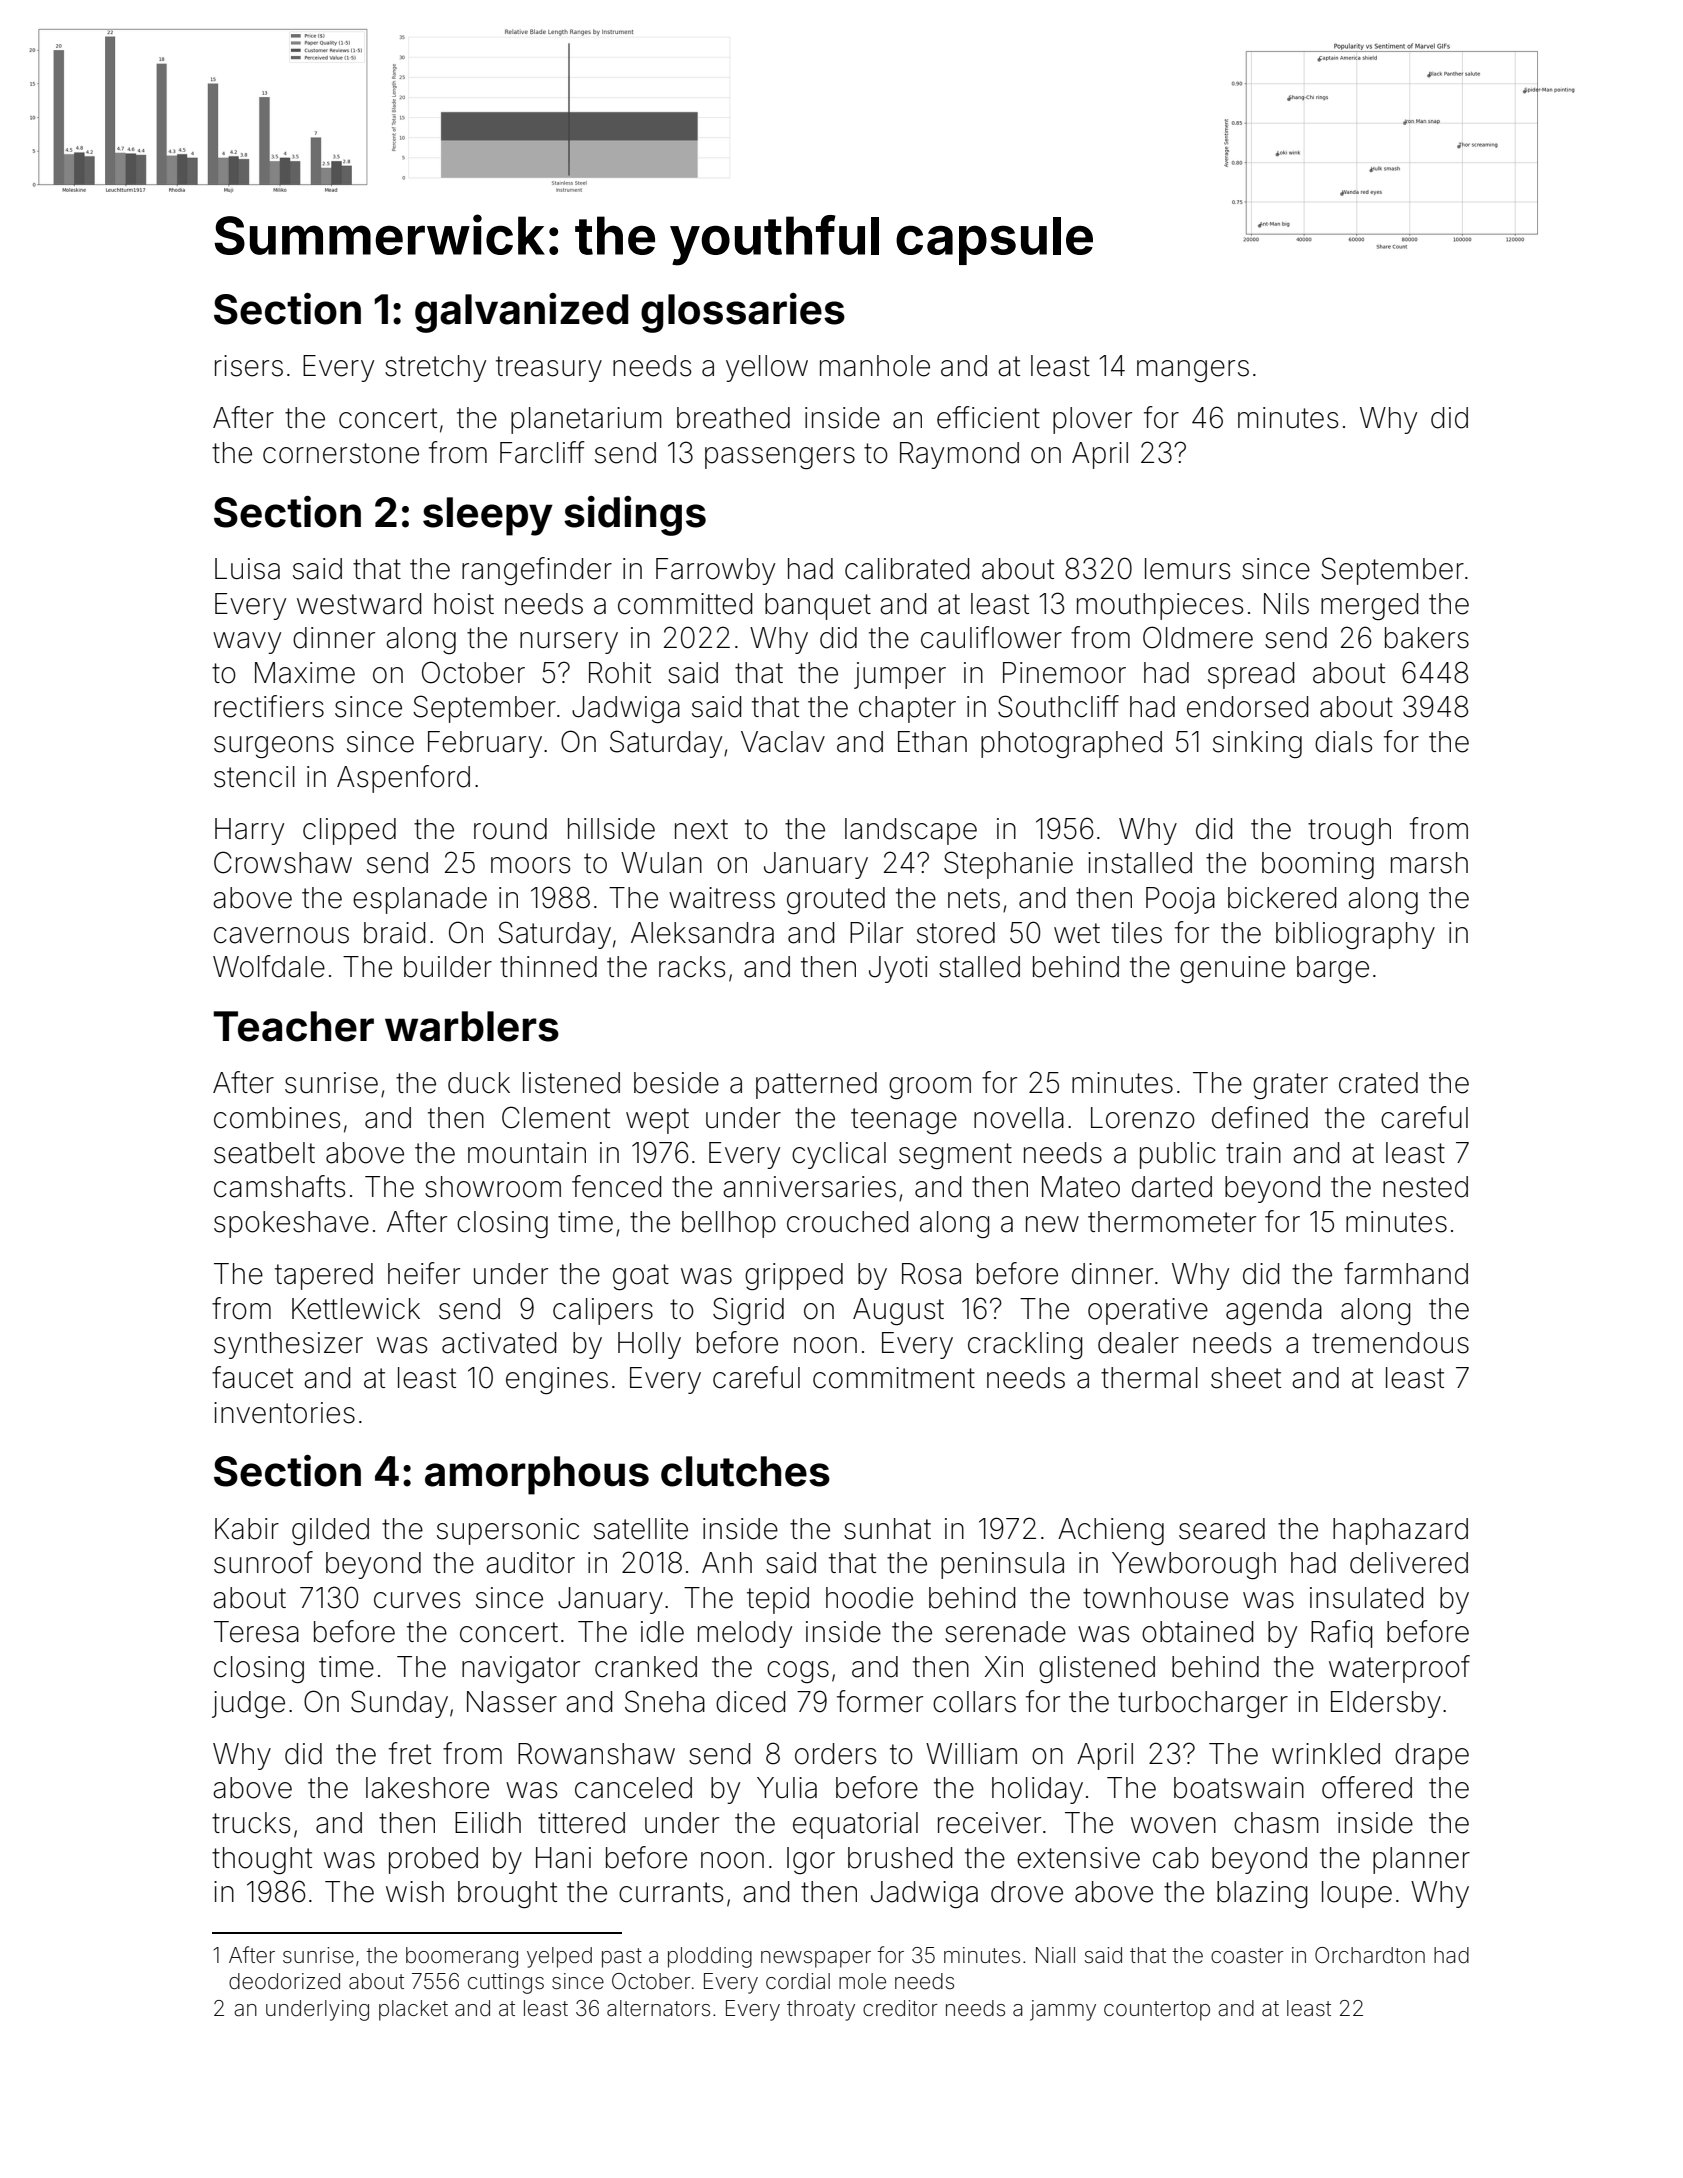  What do you see at coordinates (521, 313) in the image?
I see `galvanized` at bounding box center [521, 313].
